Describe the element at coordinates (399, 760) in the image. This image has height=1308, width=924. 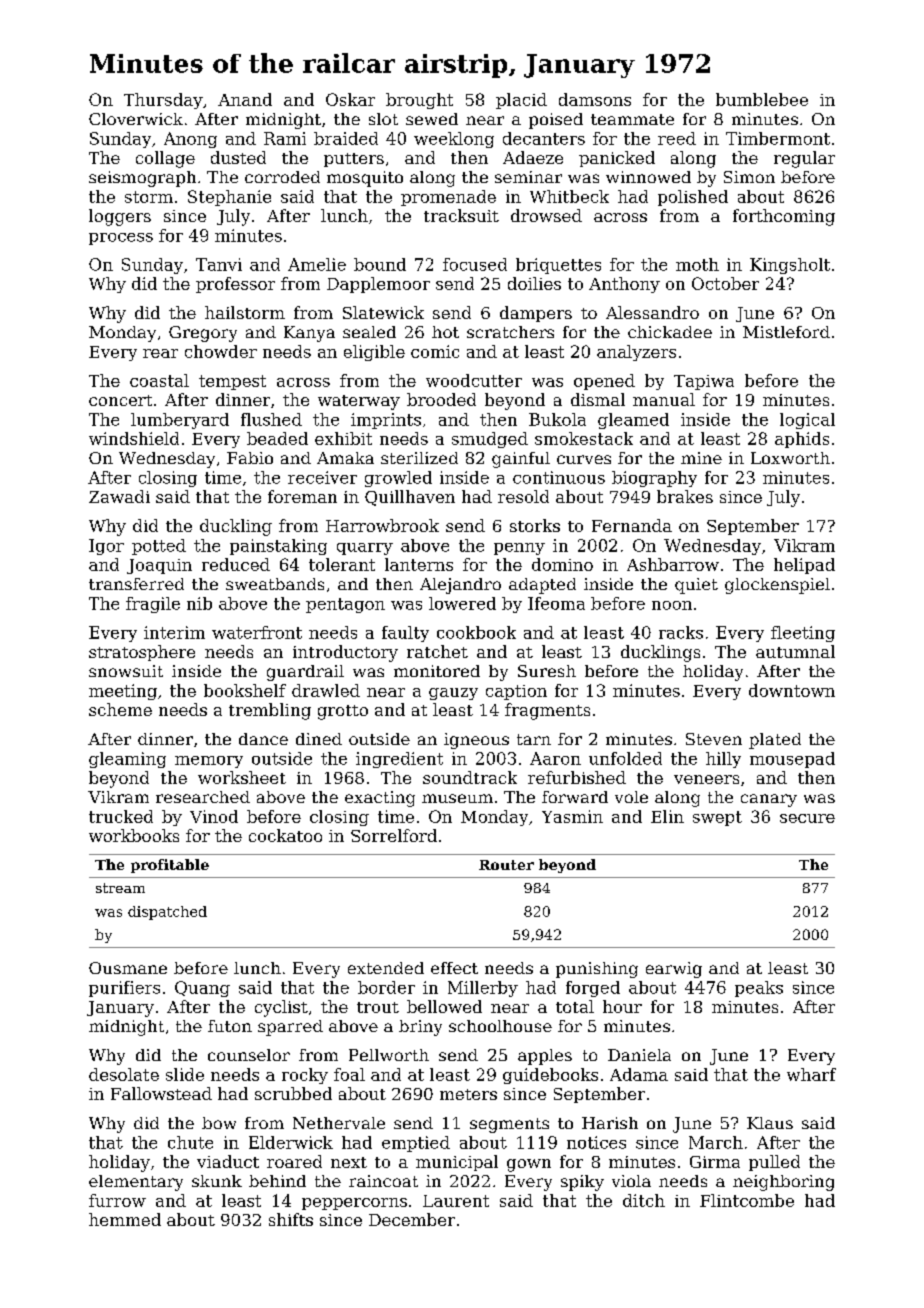
I see `ingredient` at that location.
